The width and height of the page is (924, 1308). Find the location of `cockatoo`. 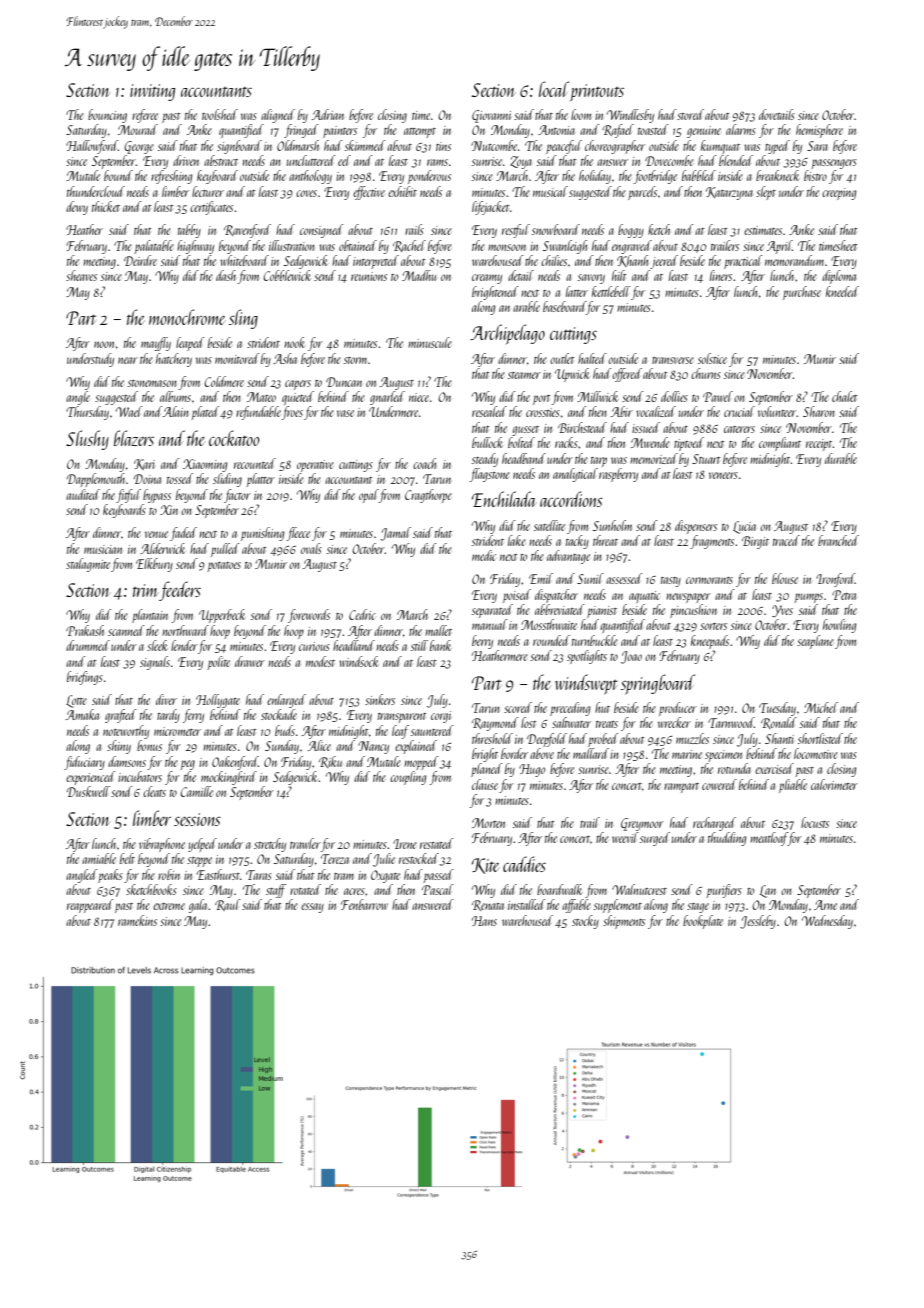

cockatoo is located at coordinates (234, 438).
